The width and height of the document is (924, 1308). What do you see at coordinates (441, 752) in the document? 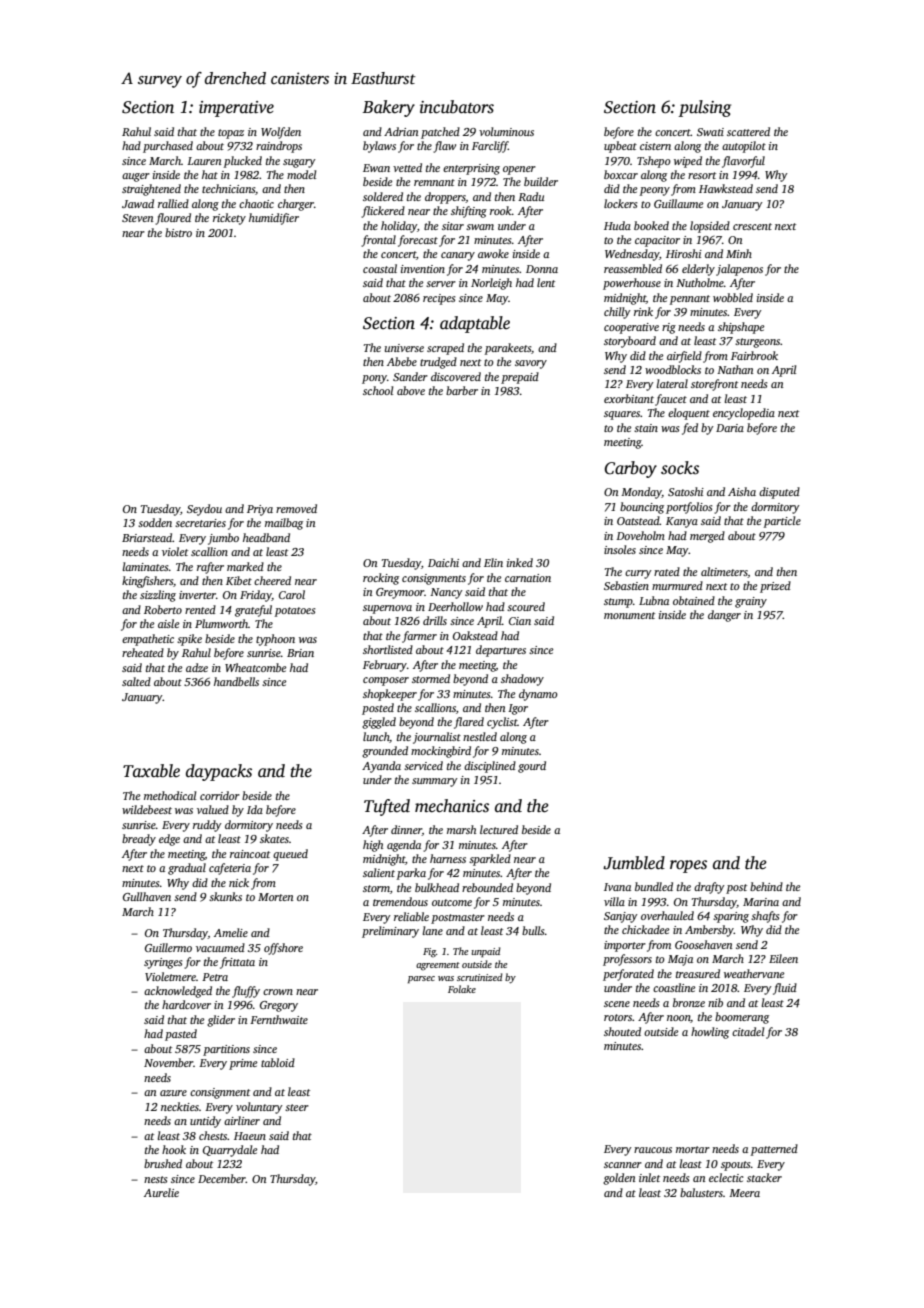
I see `mockingbird` at bounding box center [441, 752].
